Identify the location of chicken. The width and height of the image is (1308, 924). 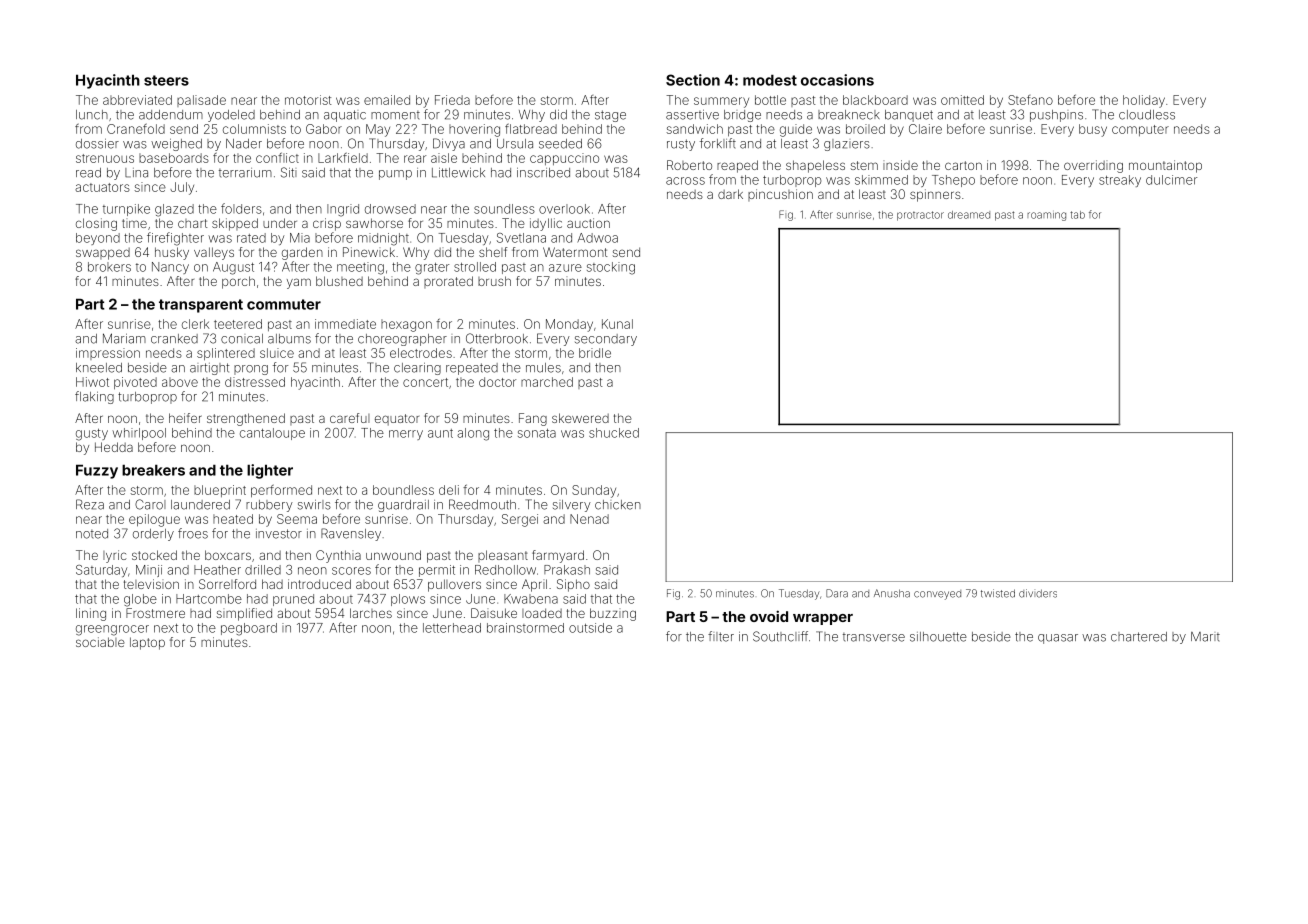
(618, 505).
